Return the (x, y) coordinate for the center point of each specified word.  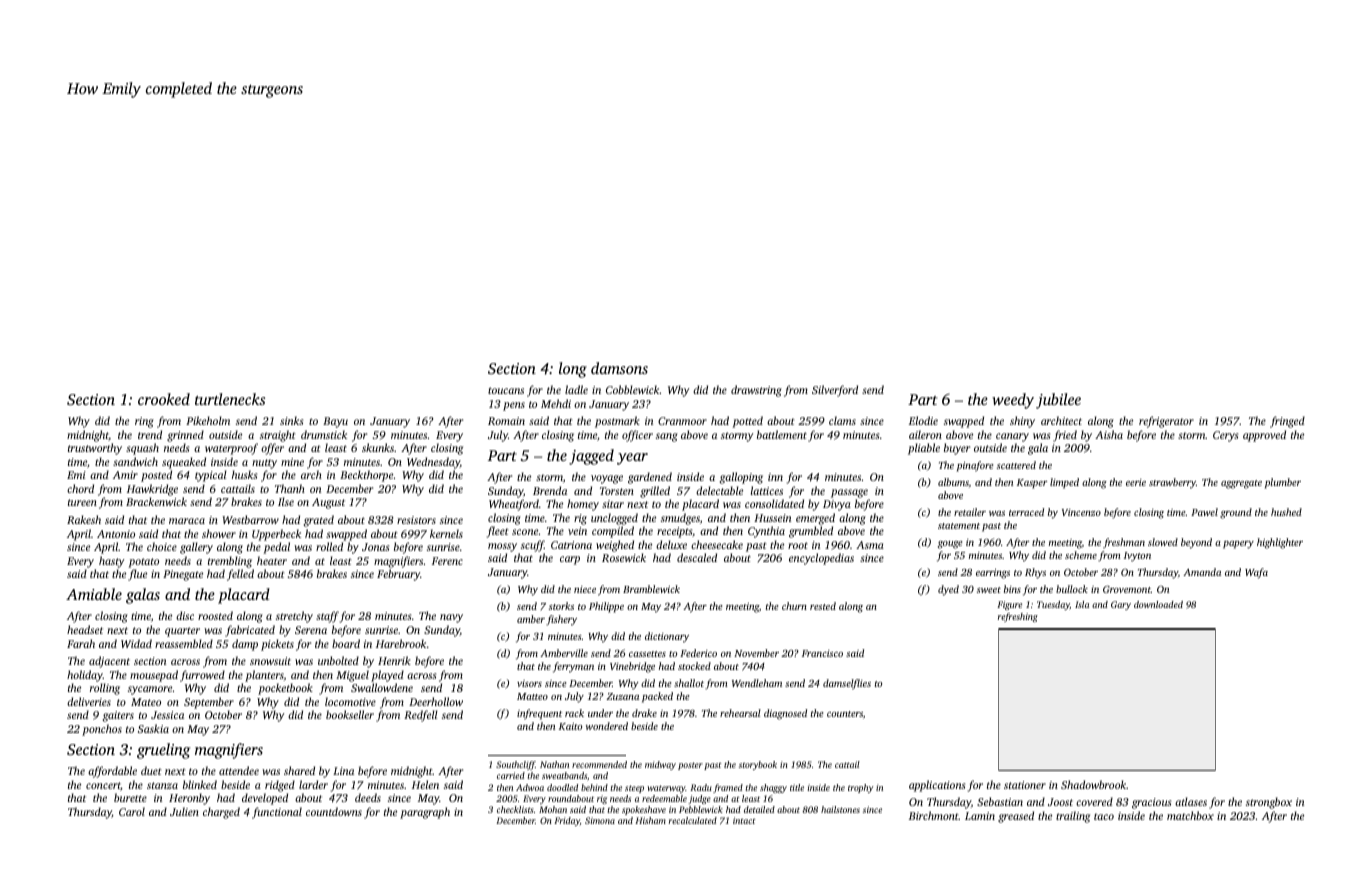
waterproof (231, 449)
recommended (599, 764)
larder (313, 784)
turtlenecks (230, 399)
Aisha (1109, 434)
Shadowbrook (1093, 784)
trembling (230, 562)
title (797, 787)
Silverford (835, 391)
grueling (163, 751)
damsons (619, 368)
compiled (613, 532)
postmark (617, 422)
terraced (1026, 512)
